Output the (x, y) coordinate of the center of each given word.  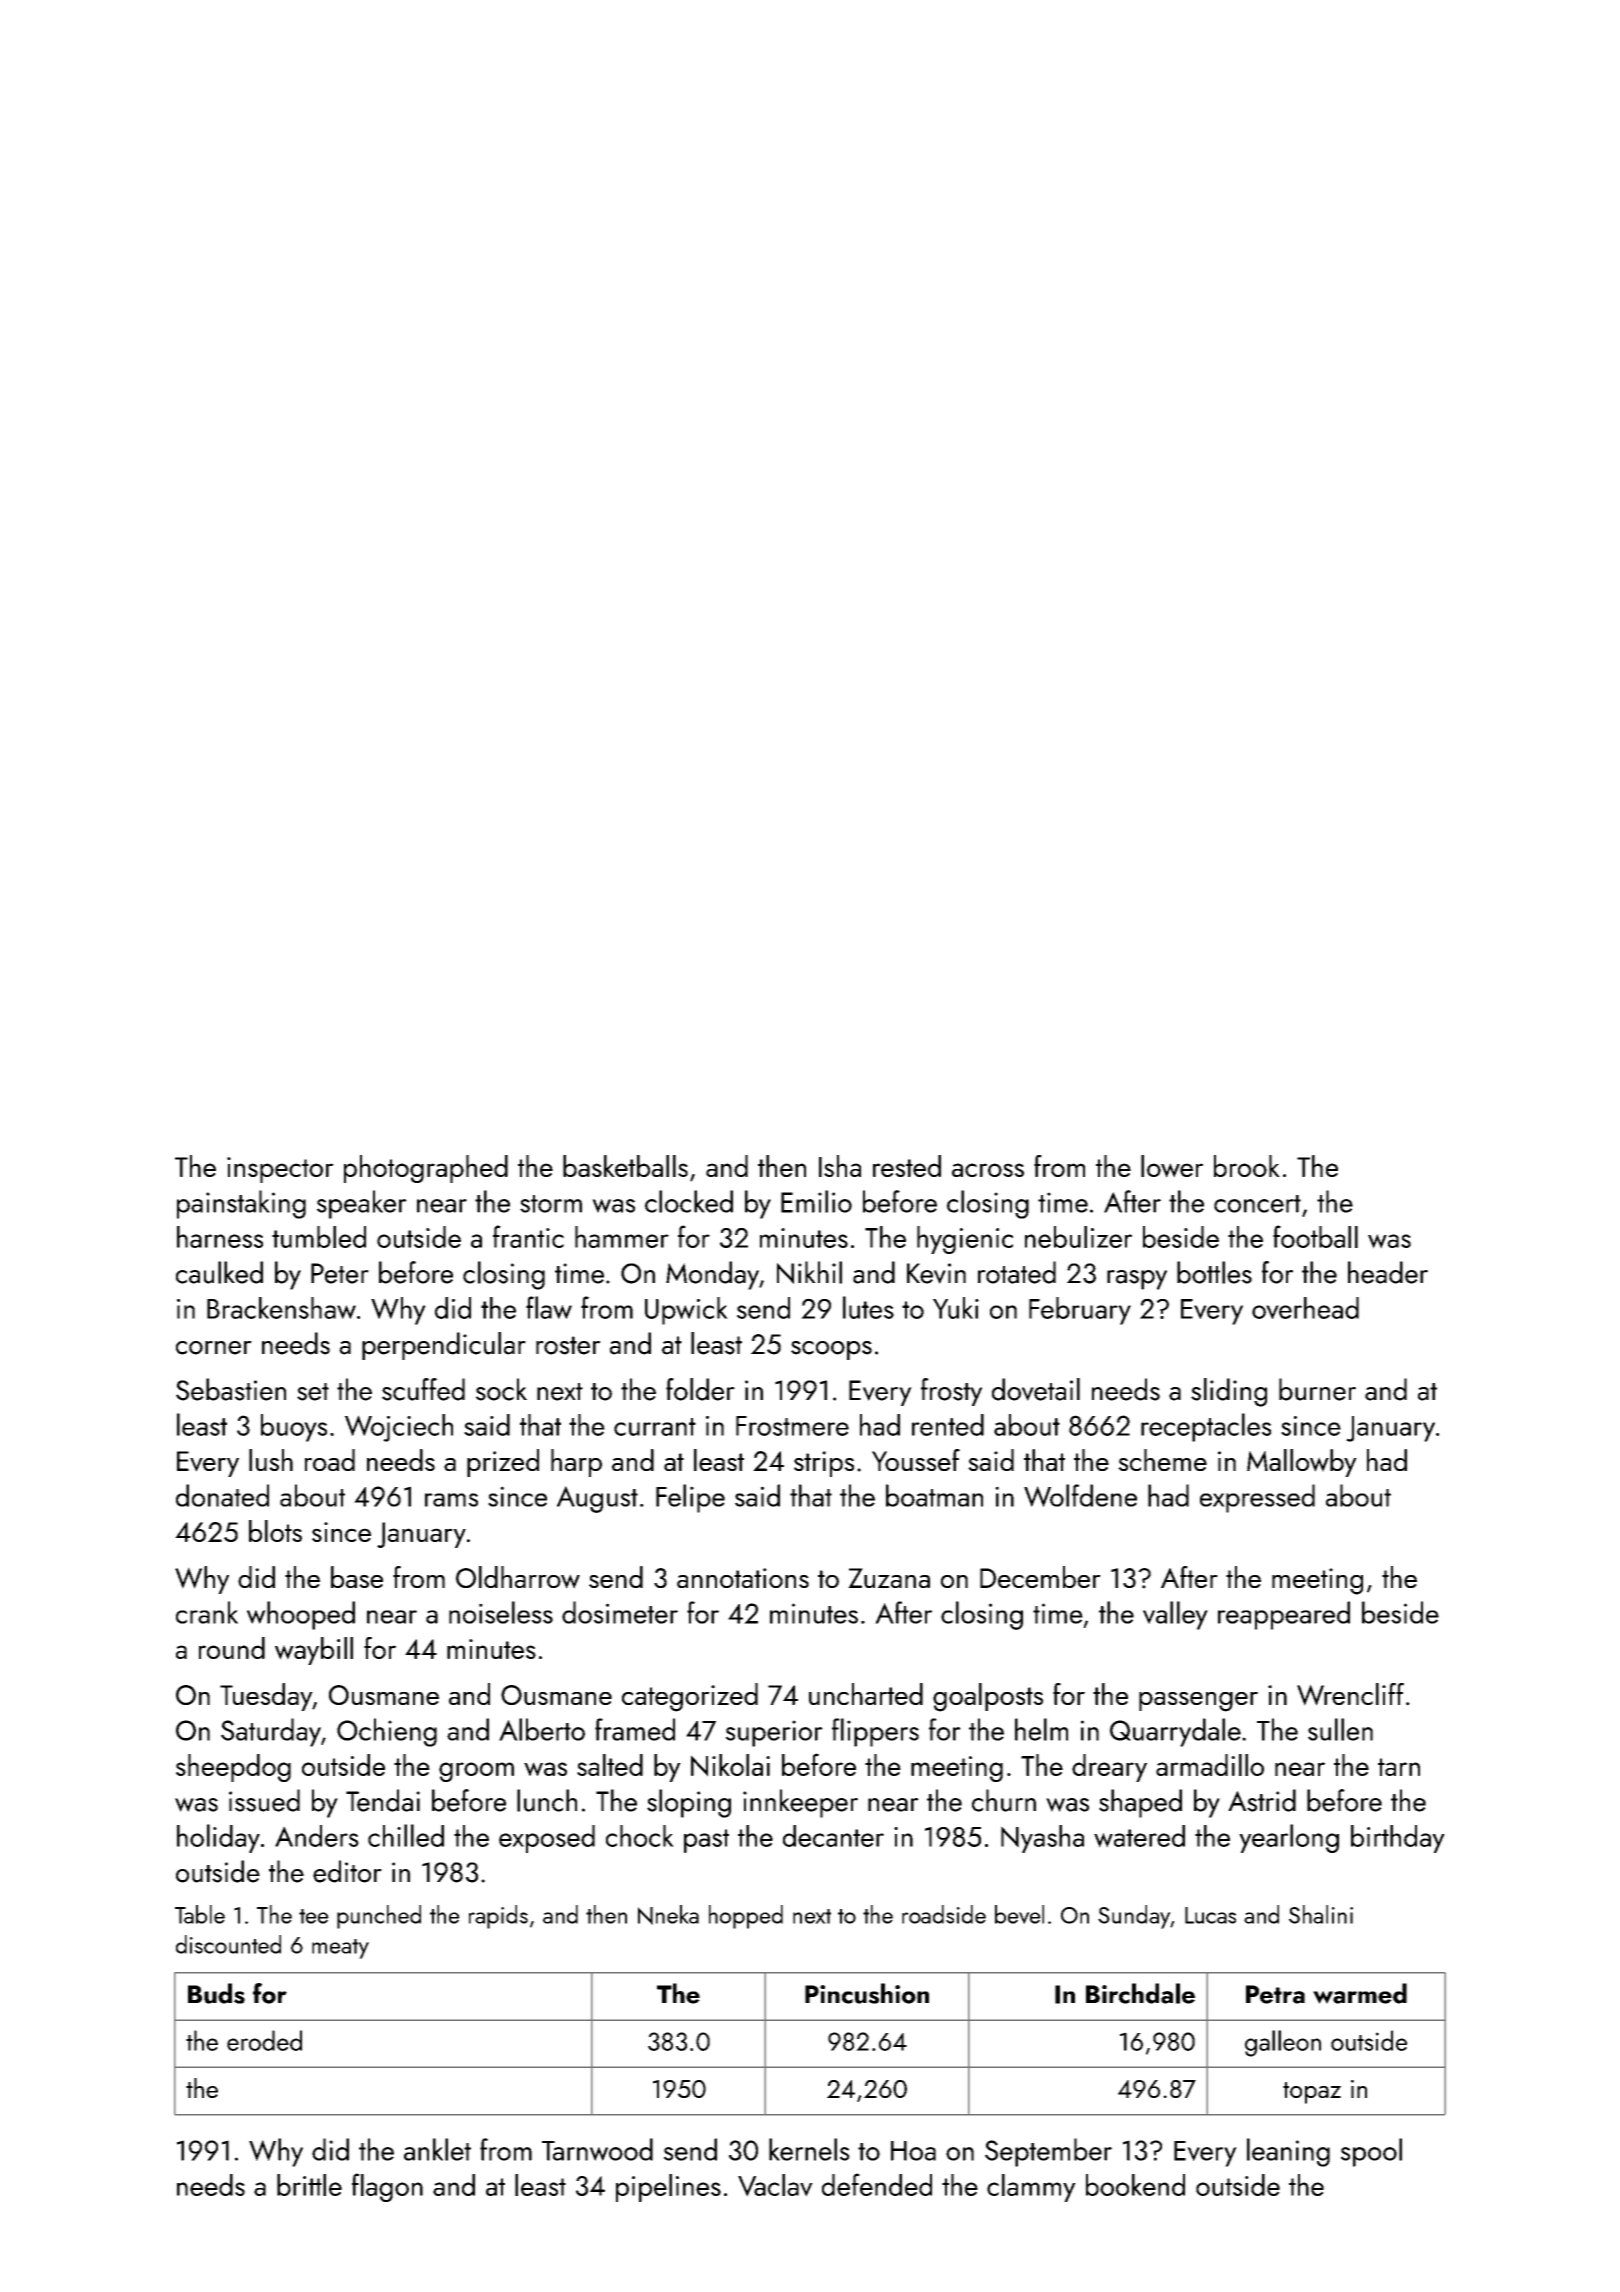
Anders (317, 1836)
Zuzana (889, 1578)
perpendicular (444, 1346)
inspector (280, 1170)
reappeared (1284, 1615)
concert (1257, 1204)
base (357, 1577)
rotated (1017, 1272)
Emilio (816, 1201)
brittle (309, 2185)
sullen (1340, 1729)
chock (640, 1836)
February (1080, 1311)
